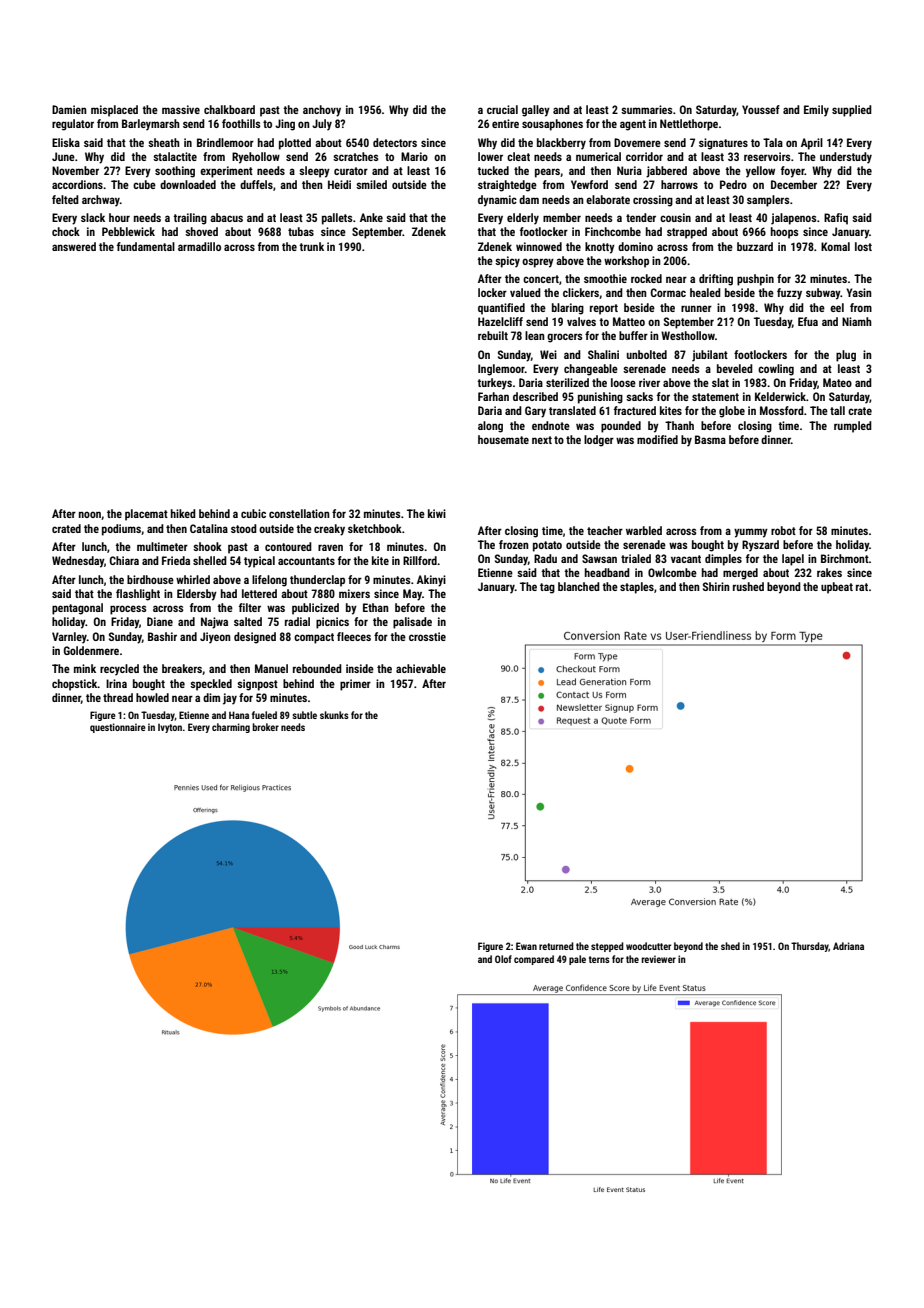 The width and height of the image is (924, 1308). What do you see at coordinates (322, 111) in the image?
I see `anchovy` at bounding box center [322, 111].
